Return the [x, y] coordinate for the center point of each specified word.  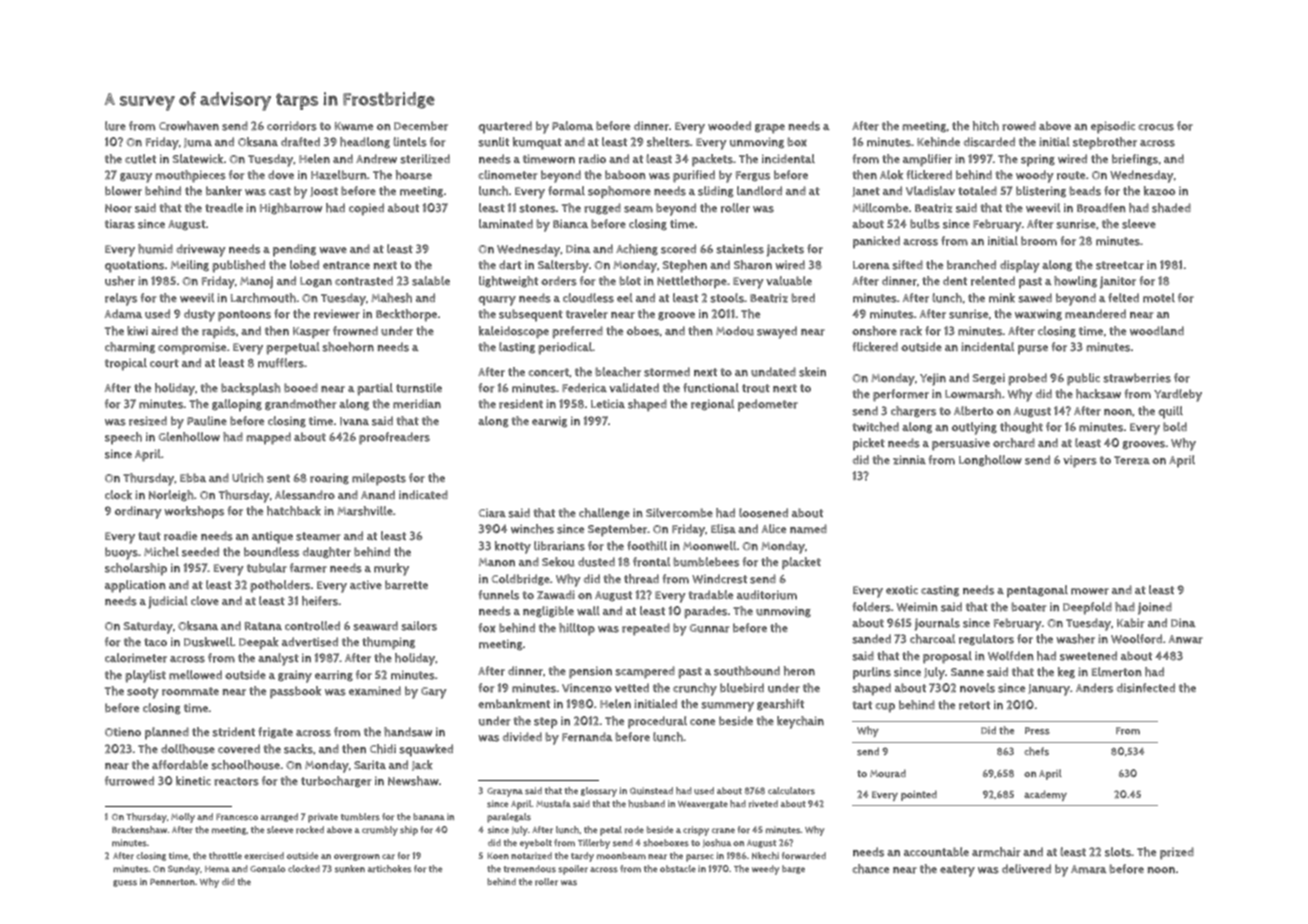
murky [391, 569]
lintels [410, 142]
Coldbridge [521, 580]
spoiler [573, 870]
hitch [986, 126]
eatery [957, 871]
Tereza [1132, 460]
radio [592, 159]
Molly [183, 818]
